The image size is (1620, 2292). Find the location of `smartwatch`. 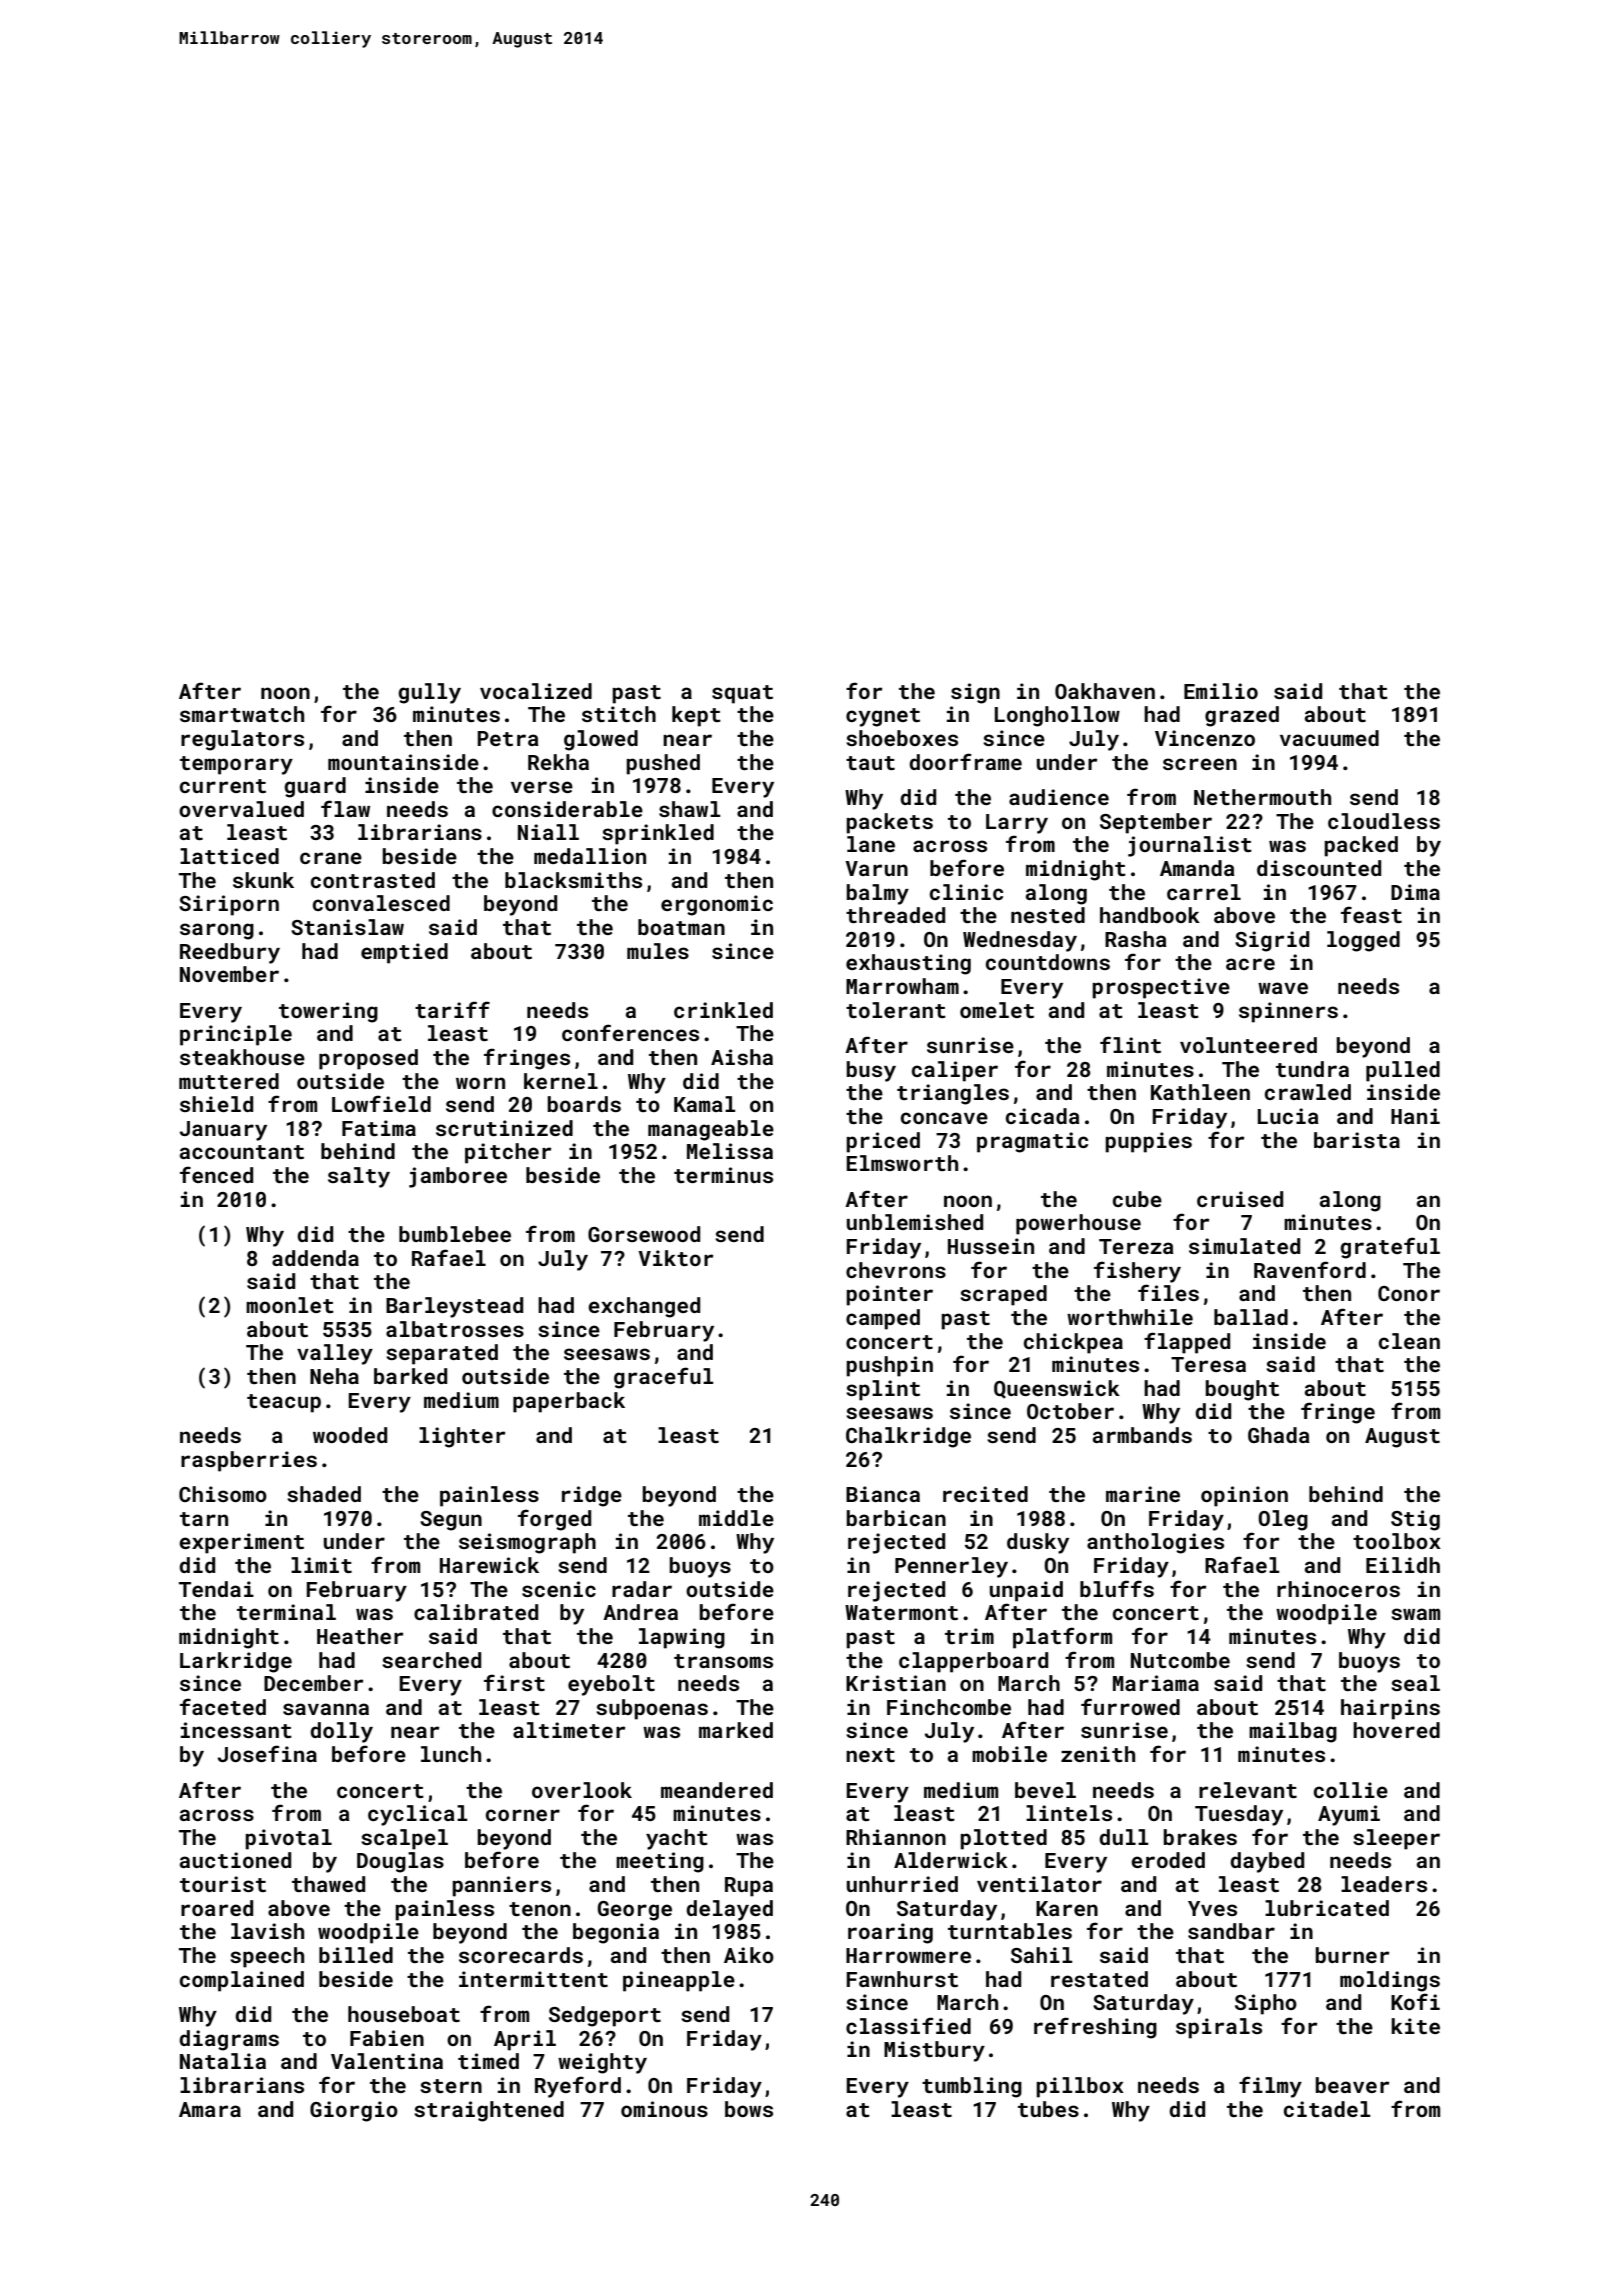

smartwatch is located at coordinates (242, 714).
